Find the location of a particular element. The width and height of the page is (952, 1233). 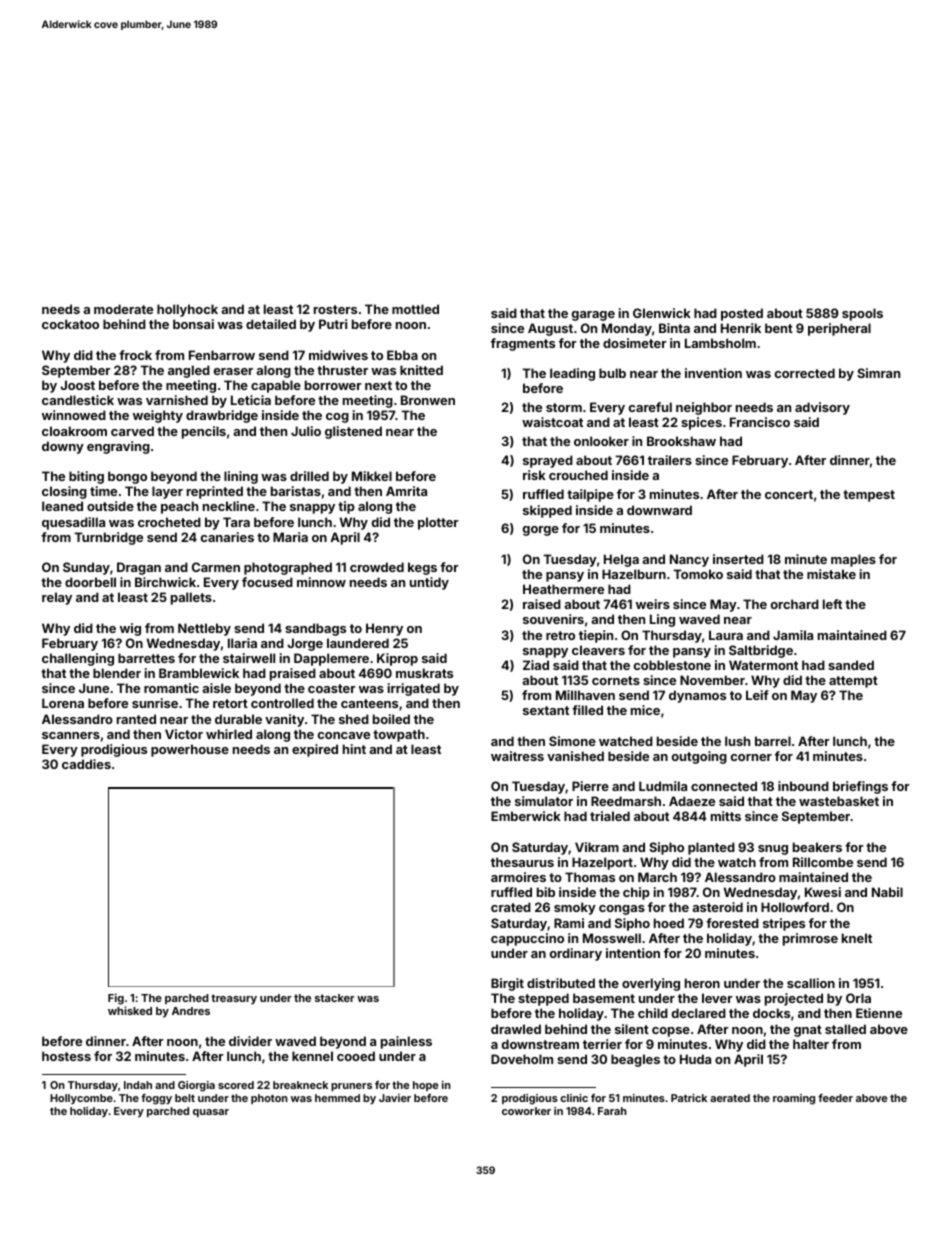

frock is located at coordinates (135, 355).
